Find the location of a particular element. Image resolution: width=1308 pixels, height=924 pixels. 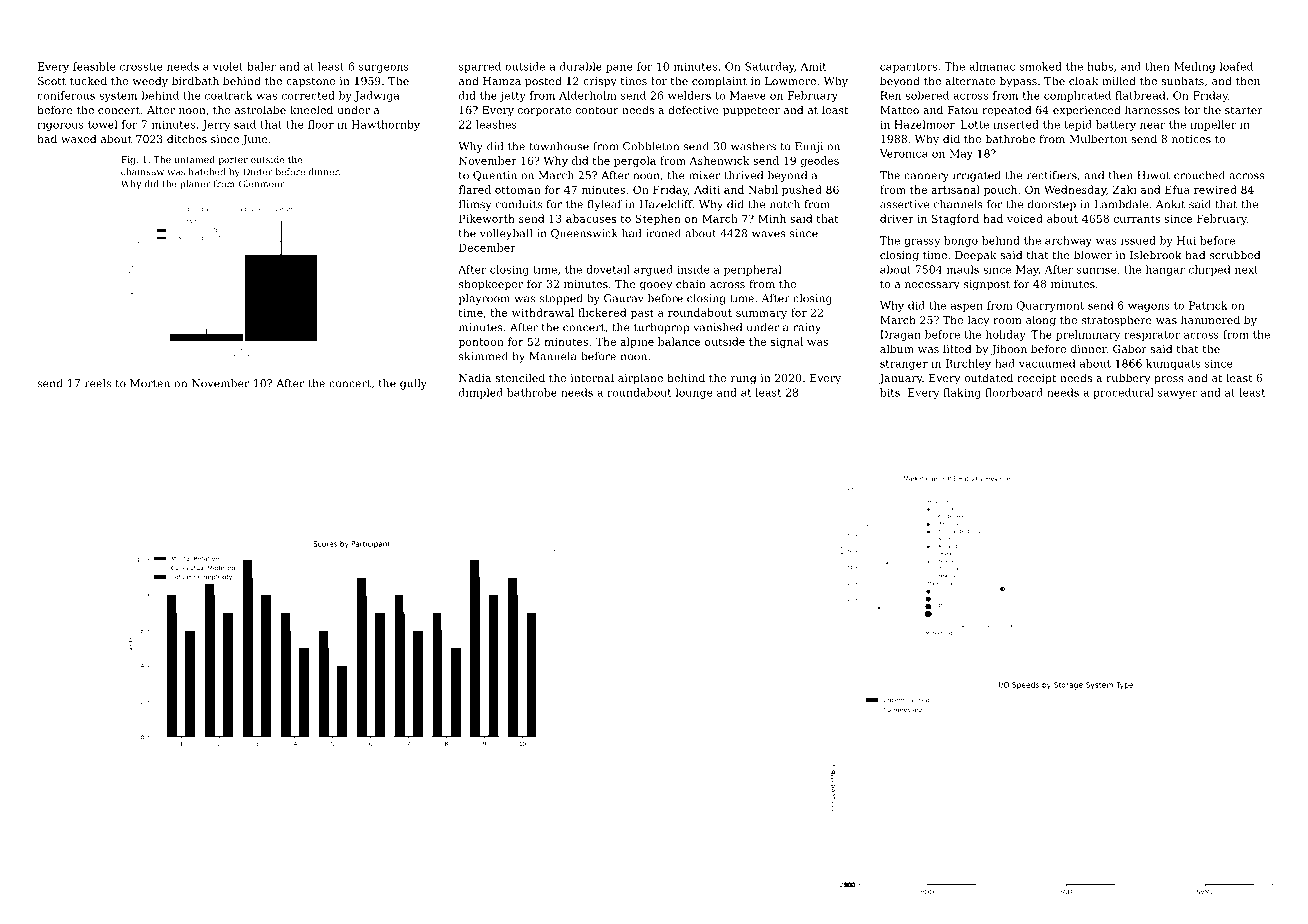

contour is located at coordinates (597, 110).
